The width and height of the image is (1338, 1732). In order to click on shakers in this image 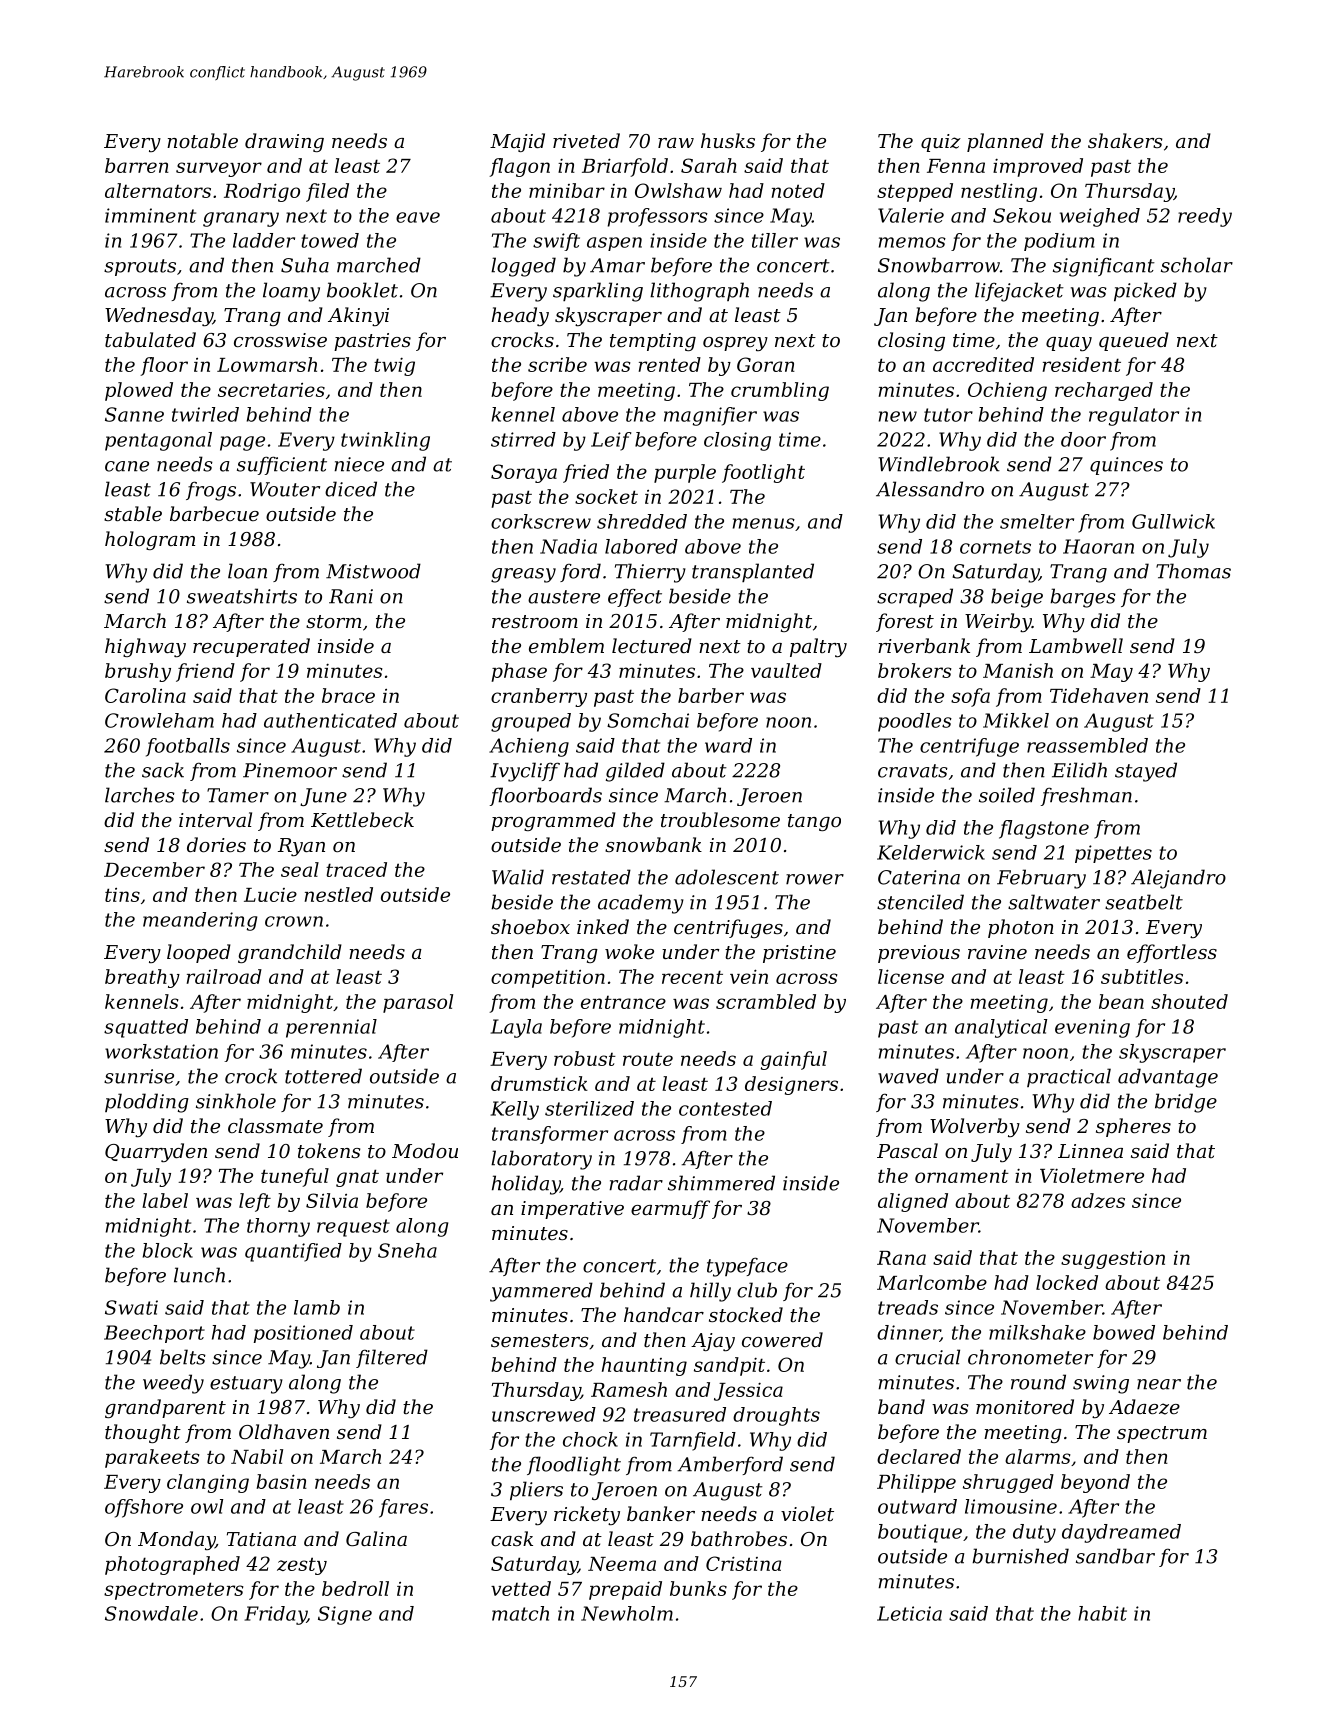, I will do `click(1125, 140)`.
